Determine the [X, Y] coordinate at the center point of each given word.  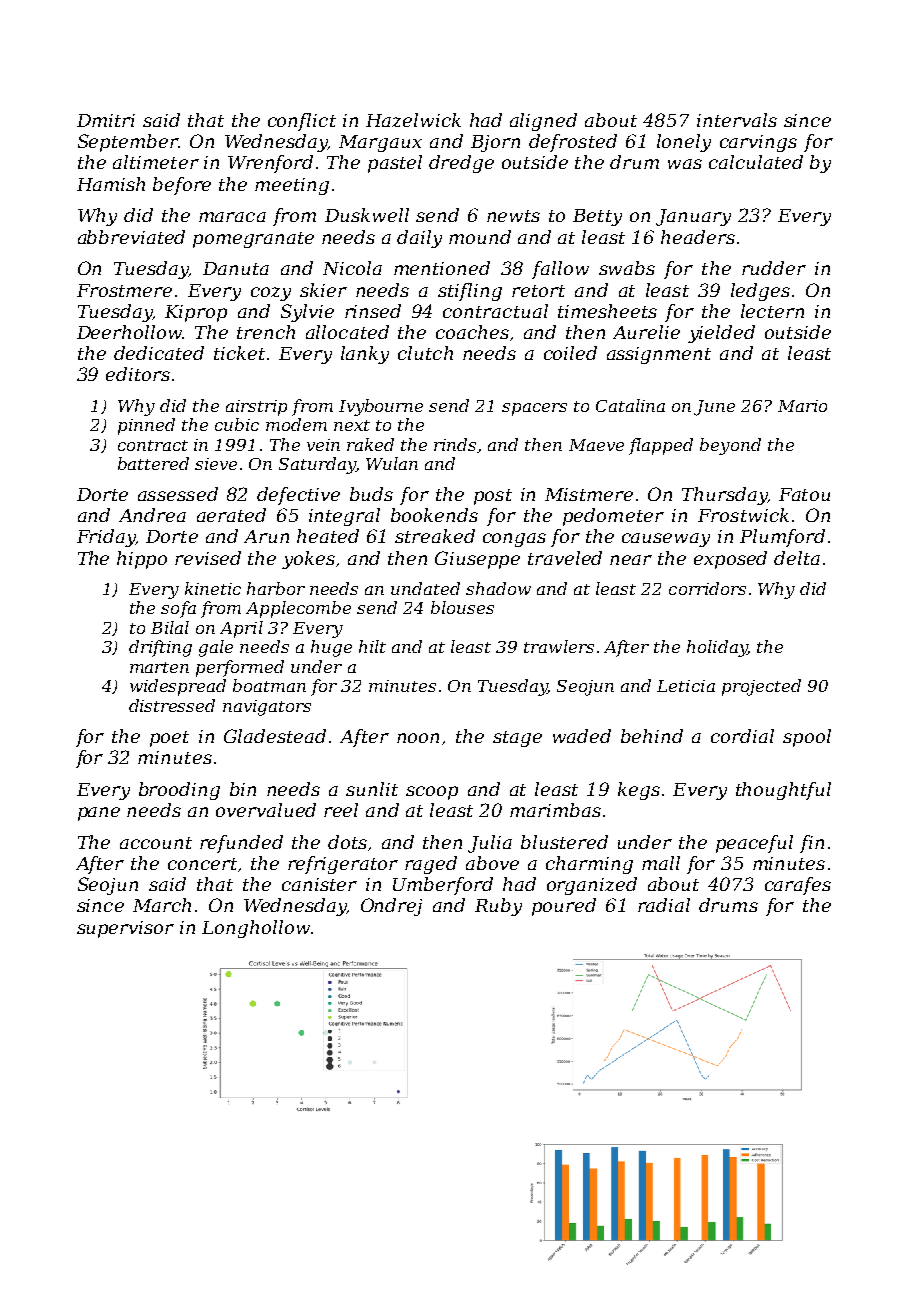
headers [698, 237]
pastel [395, 164]
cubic [237, 424]
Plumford [782, 538]
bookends [434, 515]
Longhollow [256, 929]
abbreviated [131, 237]
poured [564, 907]
